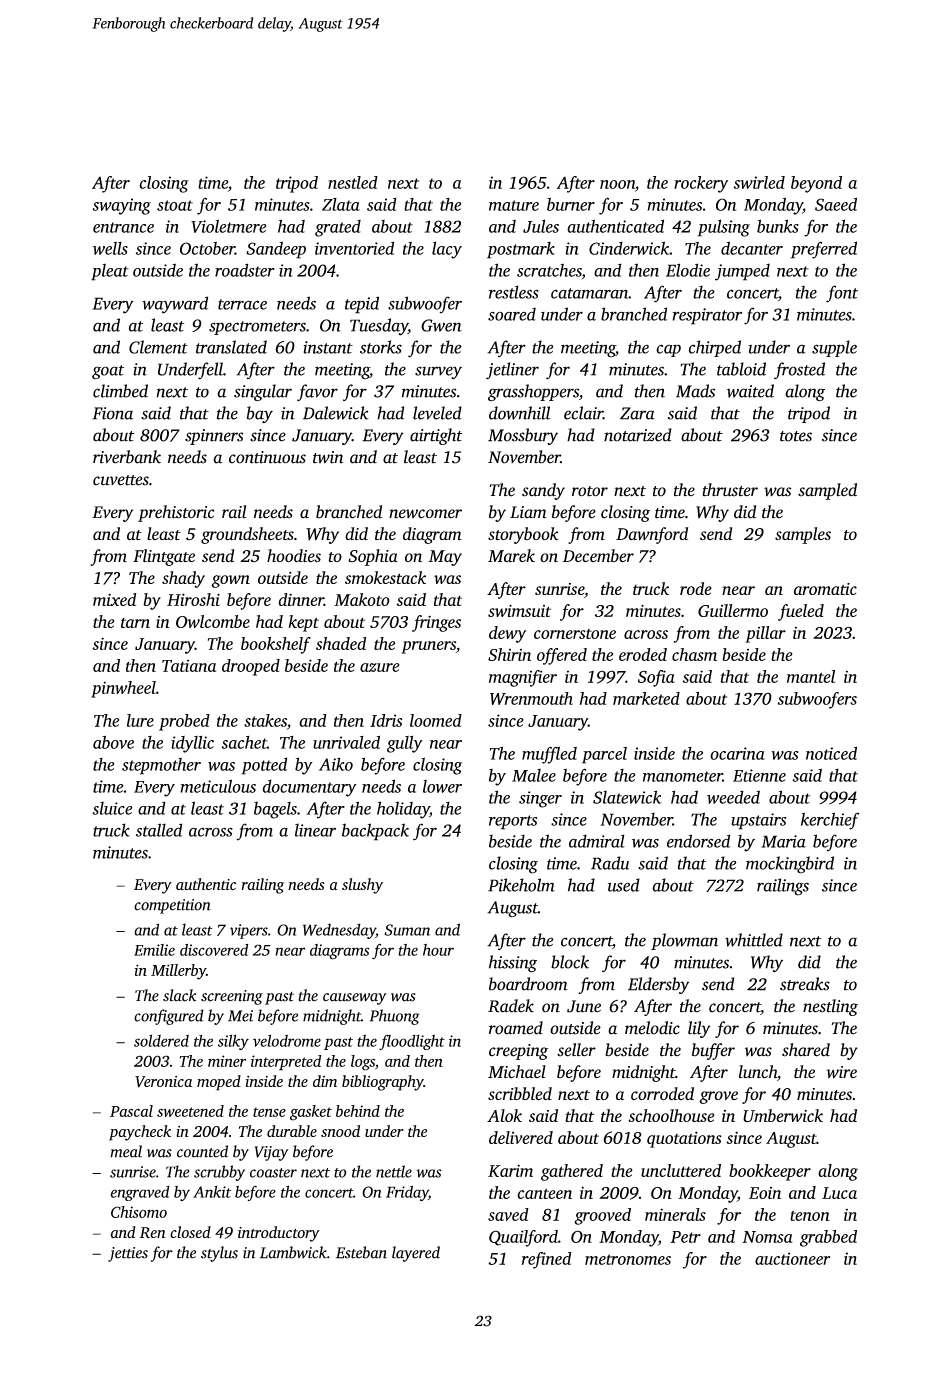 This image has height=1376, width=950. Describe the element at coordinates (656, 678) in the image. I see `Sofia` at that location.
